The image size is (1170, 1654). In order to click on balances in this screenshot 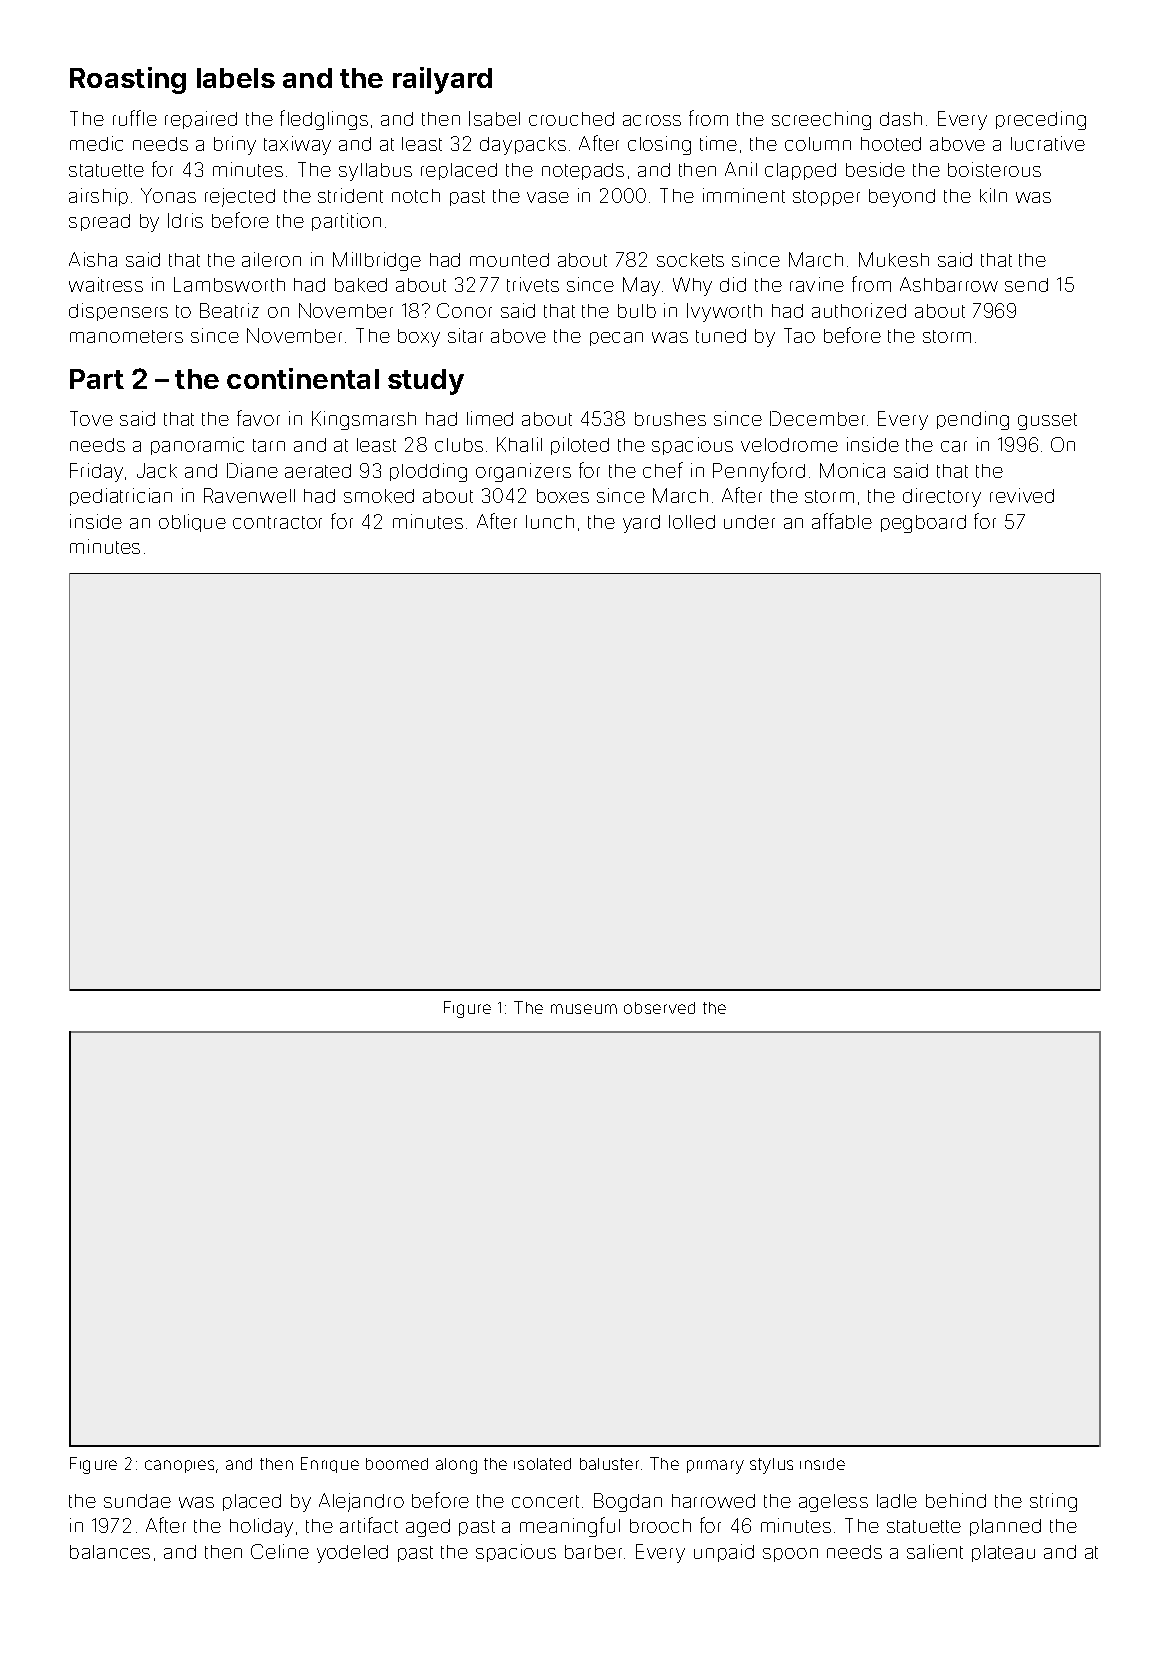, I will do `click(110, 1552)`.
